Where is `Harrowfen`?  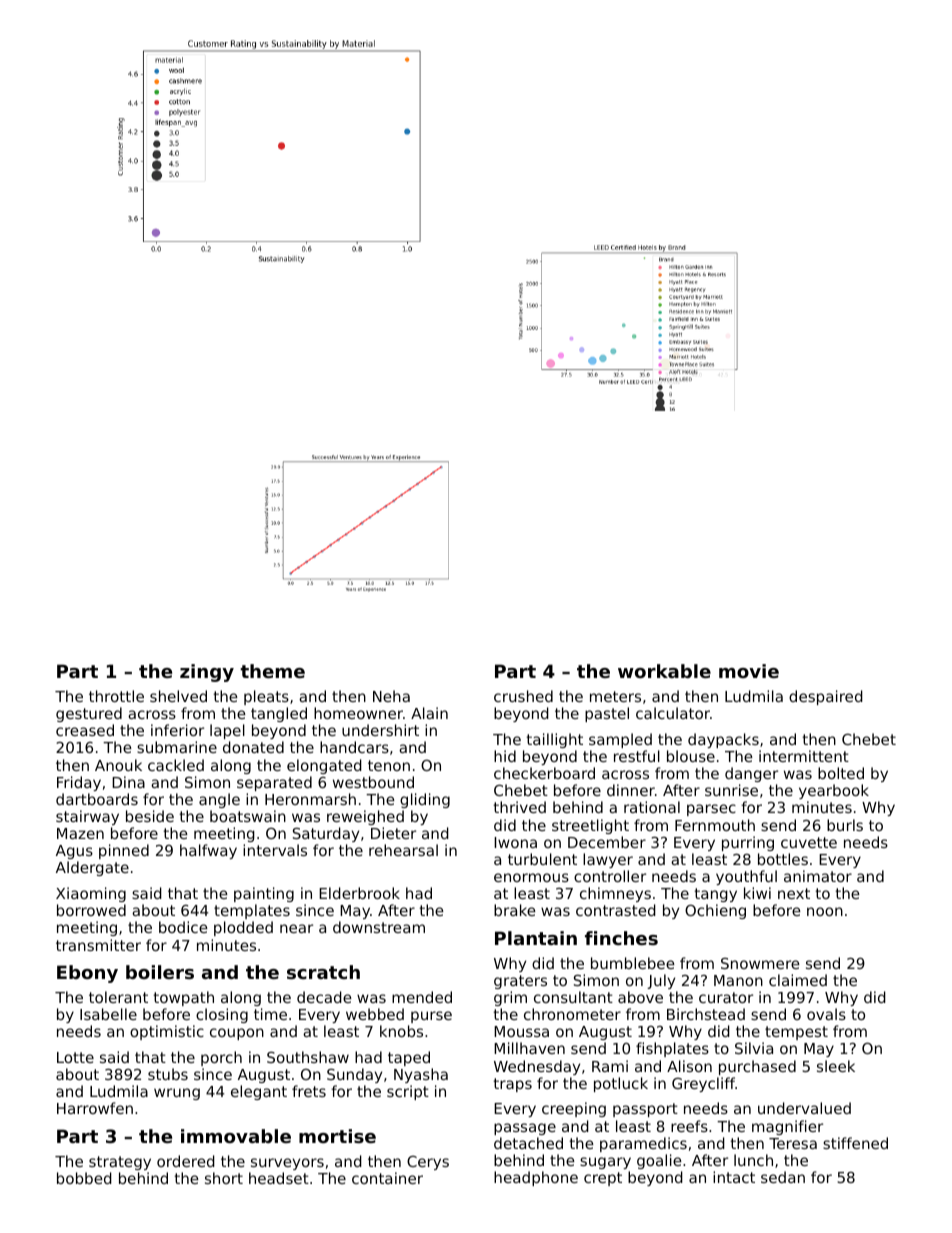
Harrowfen is located at coordinates (95, 1108).
